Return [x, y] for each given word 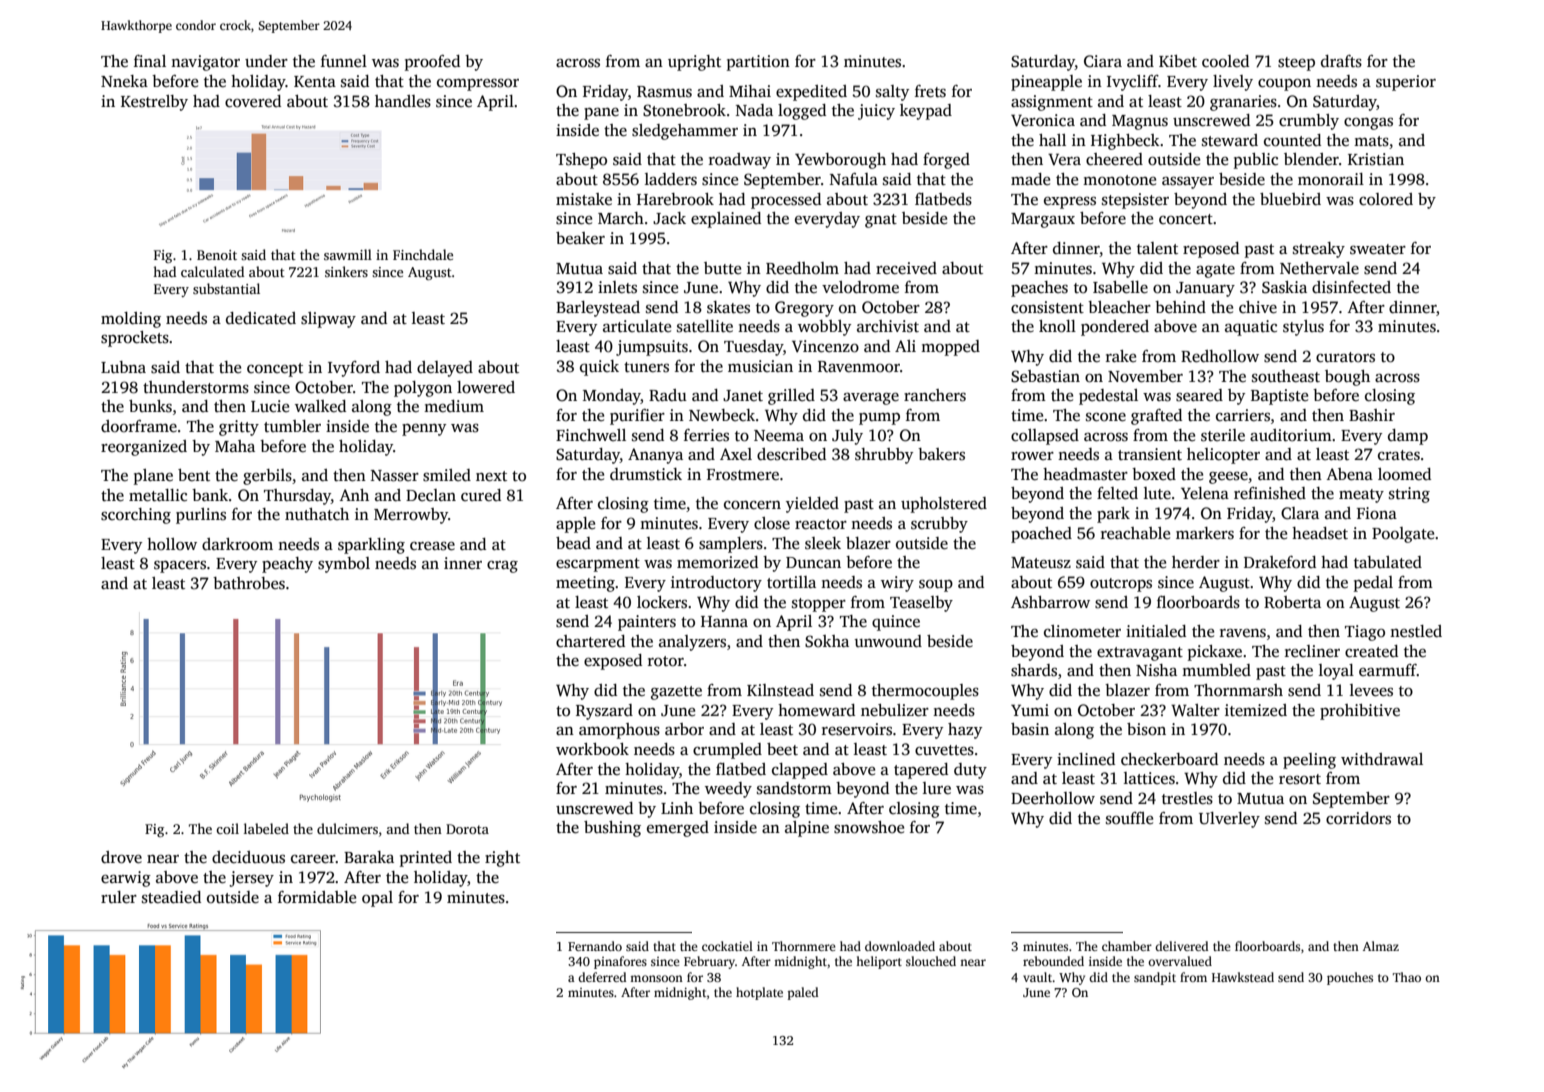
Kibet [1178, 61]
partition [758, 63]
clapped [800, 771]
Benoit [217, 255]
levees [1371, 690]
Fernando [595, 946]
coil [227, 828]
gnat [881, 221]
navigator [205, 63]
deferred [602, 977]
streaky [1319, 250]
